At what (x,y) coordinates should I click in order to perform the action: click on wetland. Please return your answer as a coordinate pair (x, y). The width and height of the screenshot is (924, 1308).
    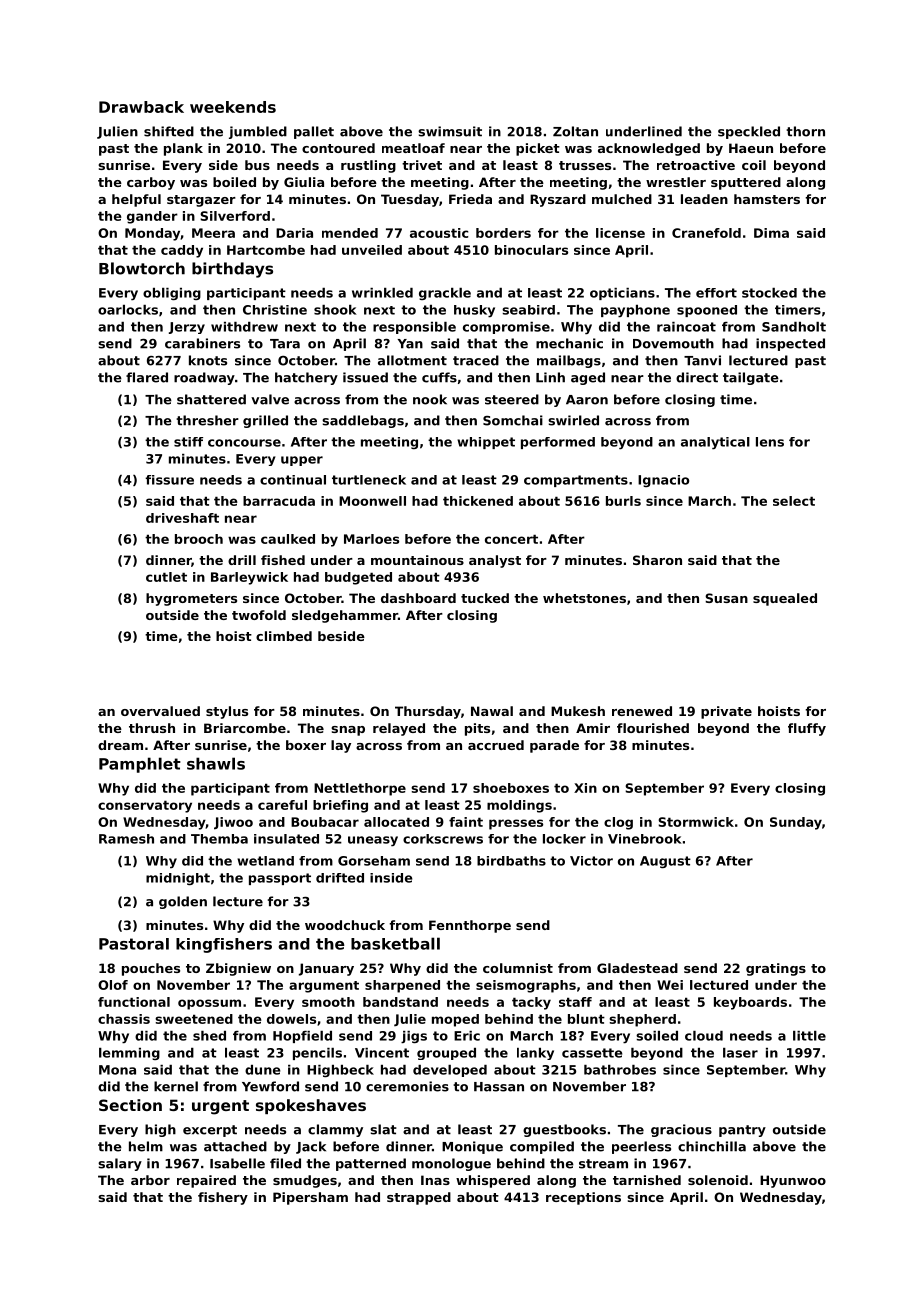
    Looking at the image, I should click on (265, 861).
